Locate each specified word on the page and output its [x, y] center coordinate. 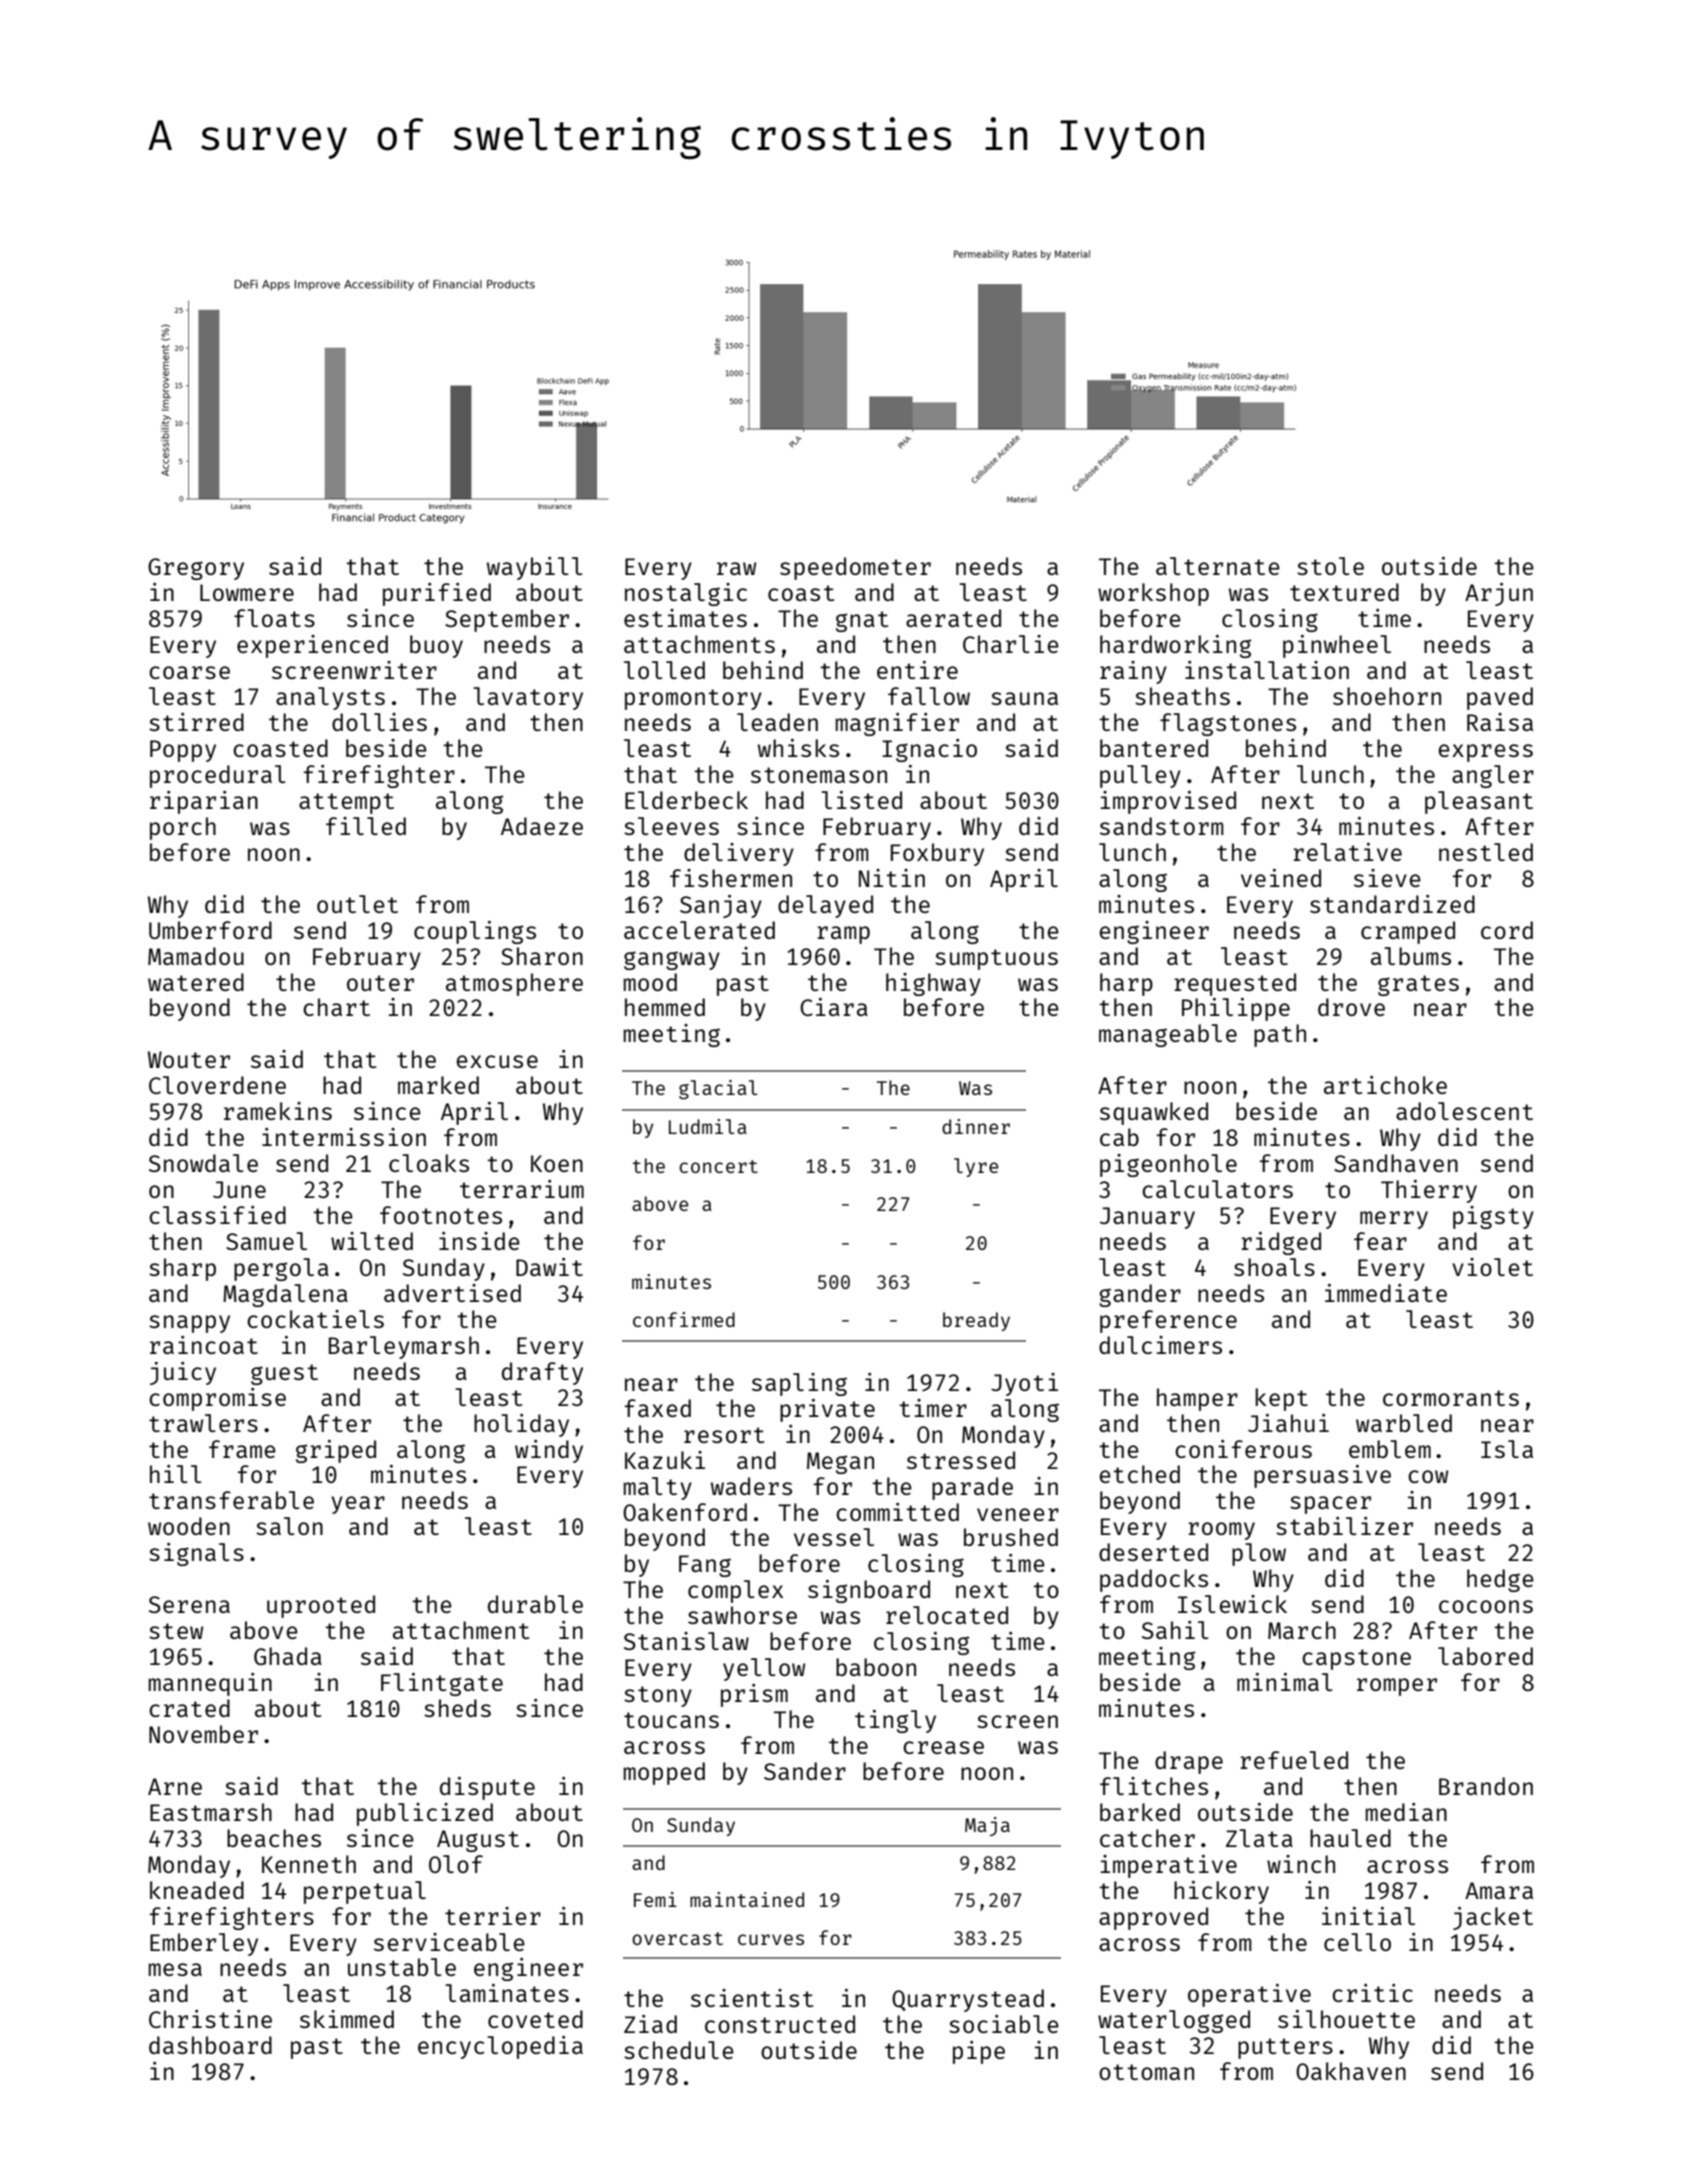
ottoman [1146, 2072]
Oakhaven [1351, 2071]
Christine [210, 2019]
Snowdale [203, 1163]
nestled [1486, 852]
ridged [1281, 1243]
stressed [961, 1460]
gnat [862, 621]
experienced [312, 646]
